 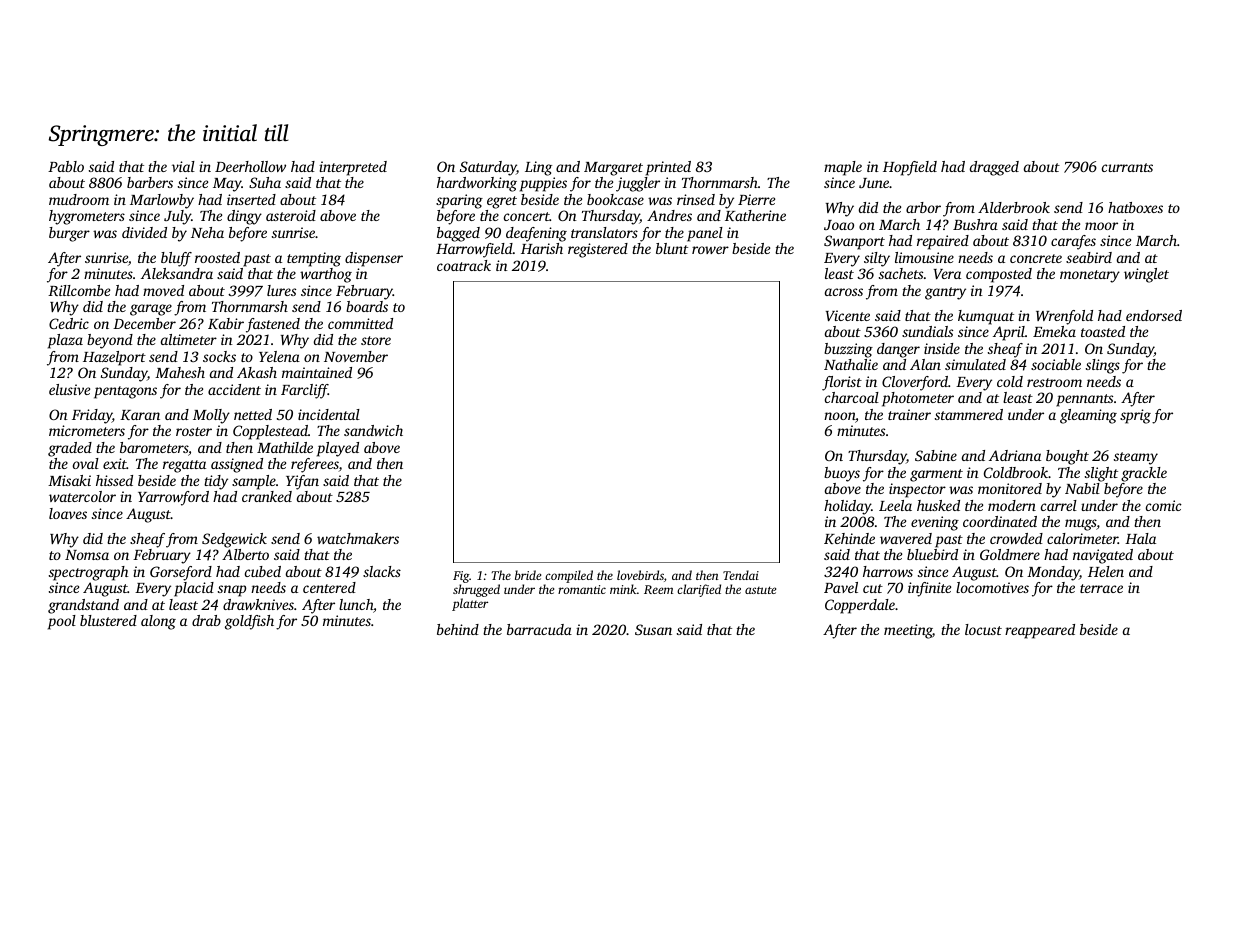 What do you see at coordinates (317, 372) in the screenshot?
I see `maintained` at bounding box center [317, 372].
